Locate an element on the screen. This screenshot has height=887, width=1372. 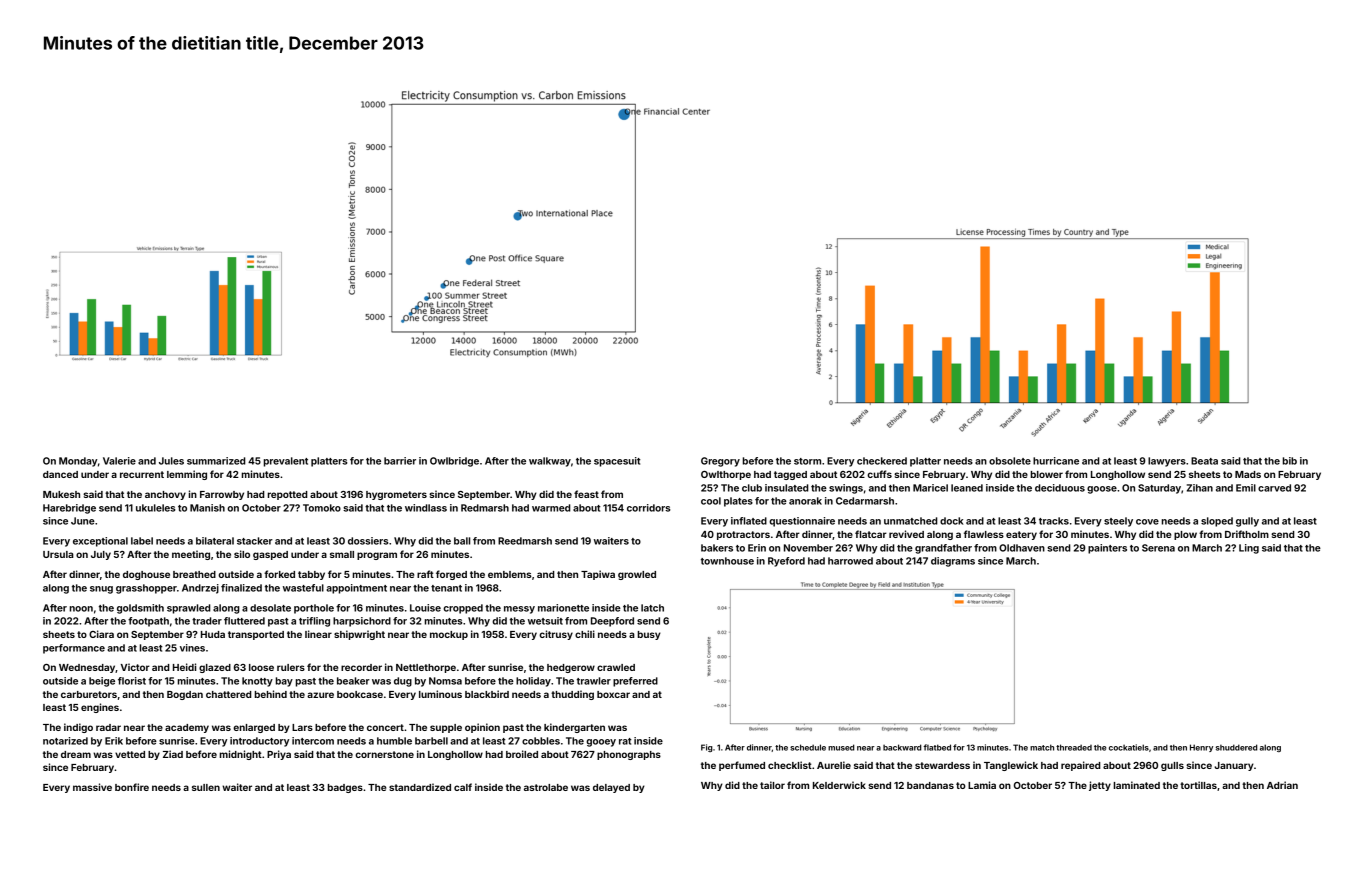
performance is located at coordinates (74, 649).
